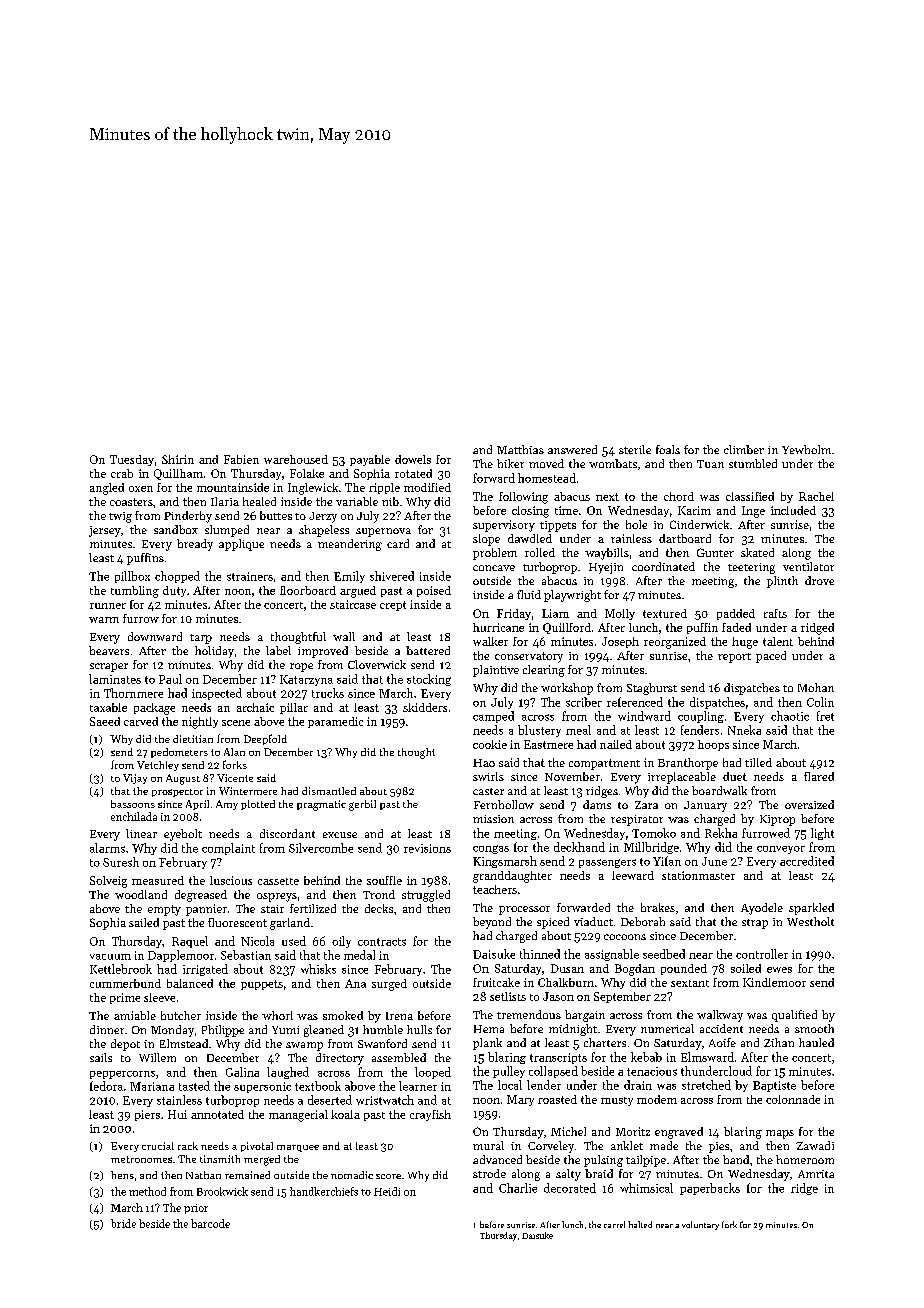  What do you see at coordinates (178, 459) in the document?
I see `Shirin` at bounding box center [178, 459].
